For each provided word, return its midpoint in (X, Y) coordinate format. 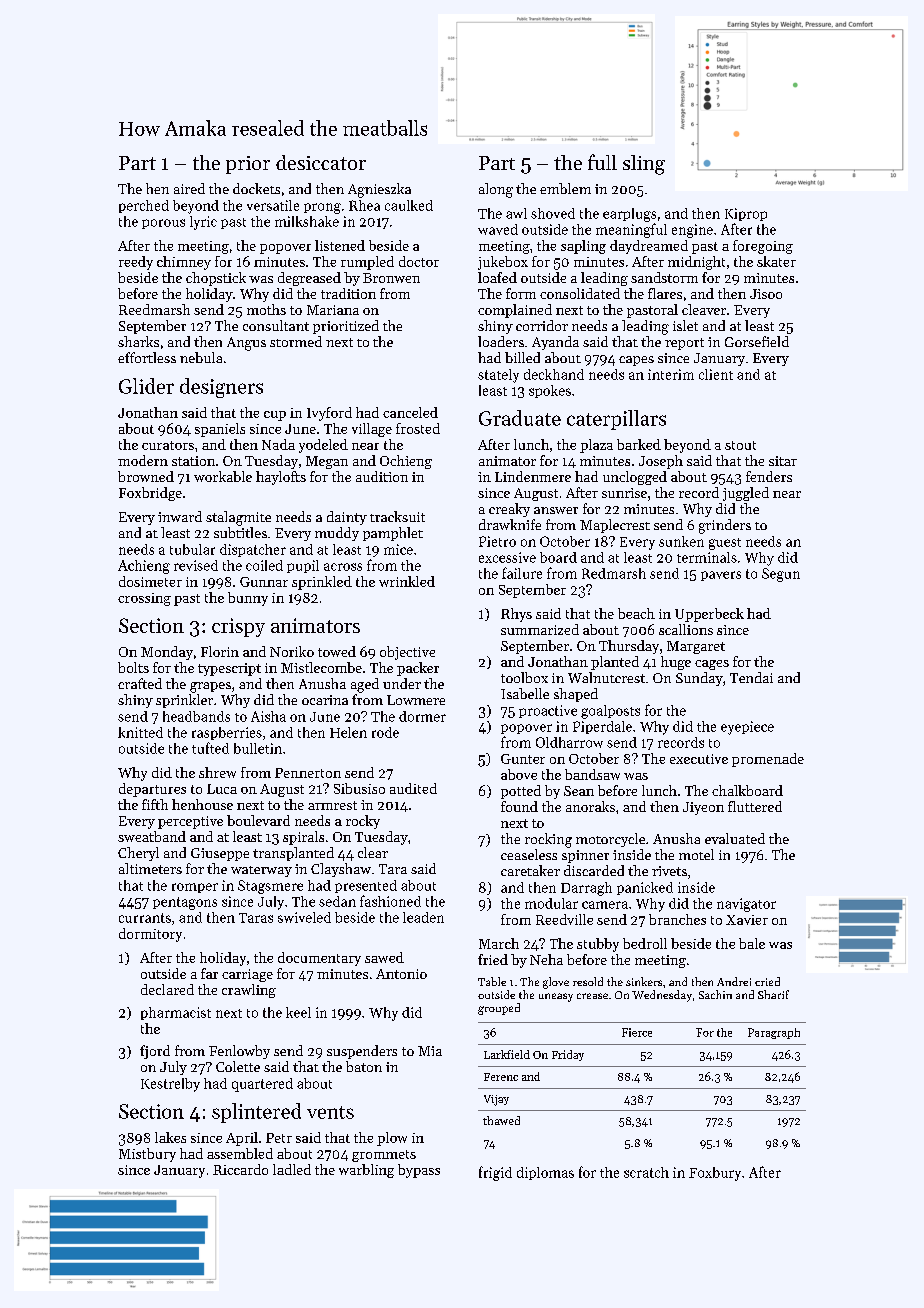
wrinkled (407, 581)
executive (699, 759)
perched (144, 206)
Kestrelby (170, 1085)
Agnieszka (379, 190)
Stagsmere (270, 887)
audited (413, 788)
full (602, 162)
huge (676, 663)
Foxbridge (150, 494)
